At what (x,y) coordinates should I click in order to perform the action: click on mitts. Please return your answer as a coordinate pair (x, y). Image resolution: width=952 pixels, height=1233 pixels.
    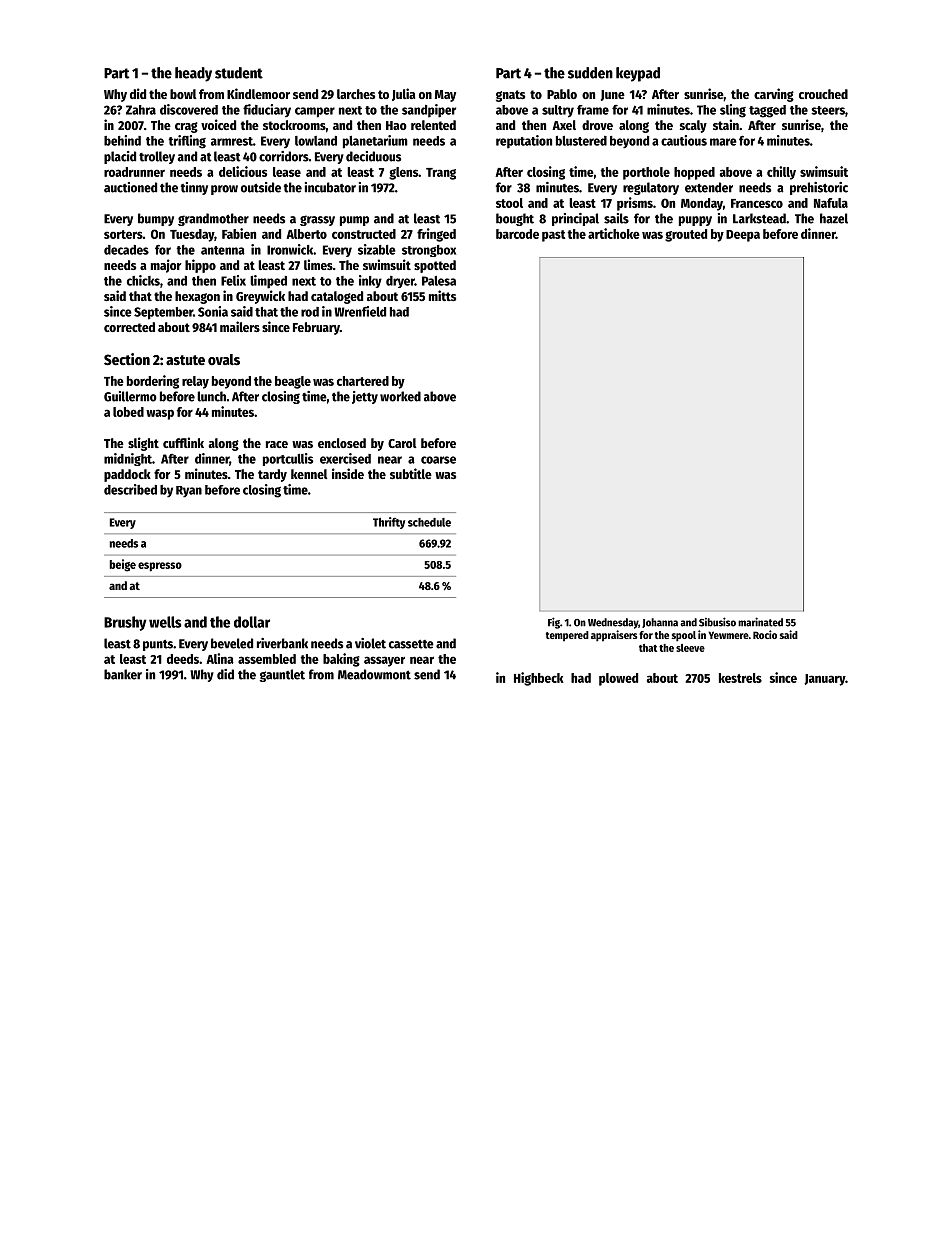
    Looking at the image, I should click on (442, 295).
